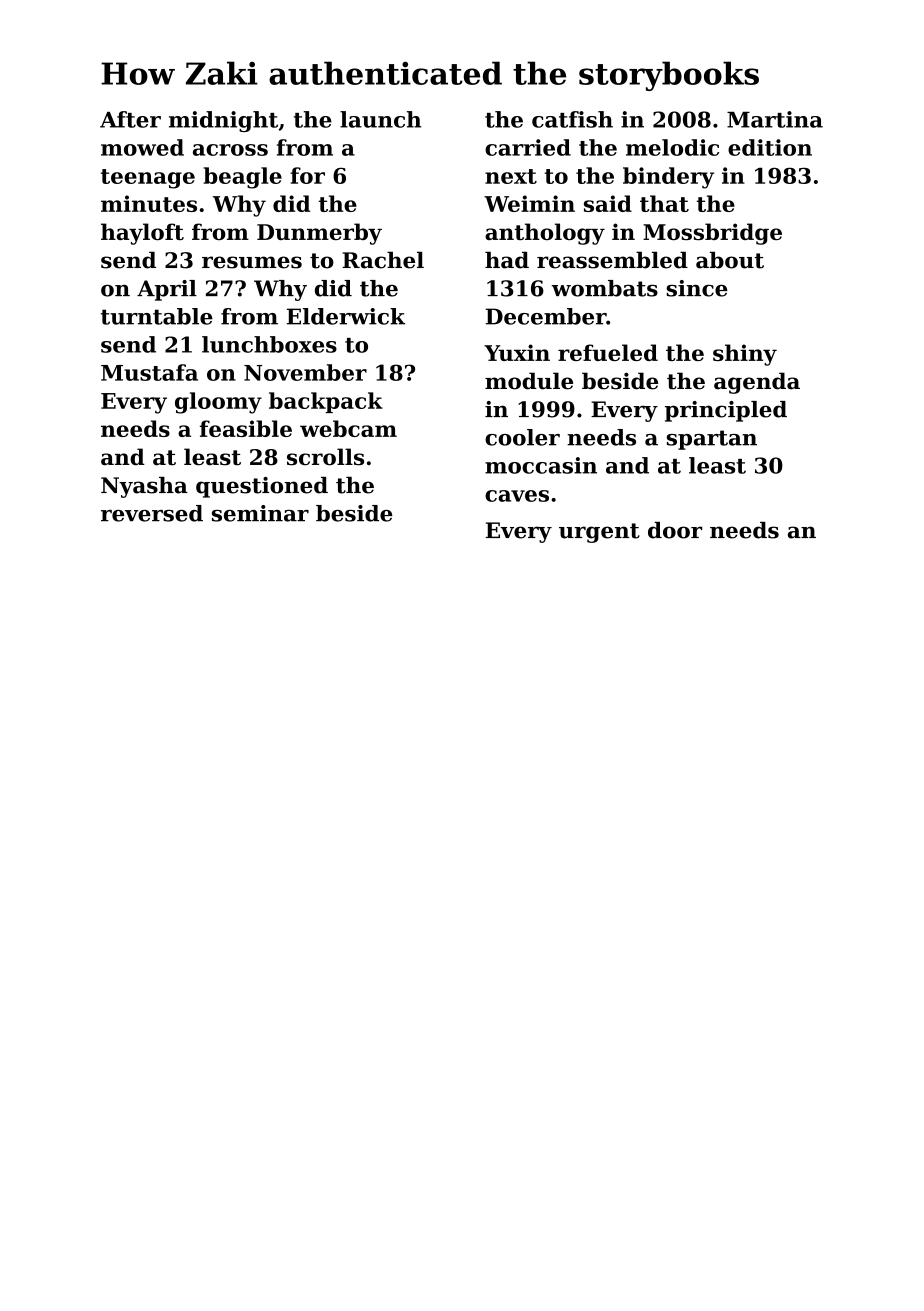 This screenshot has width=924, height=1311. I want to click on Mustafa, so click(149, 372).
